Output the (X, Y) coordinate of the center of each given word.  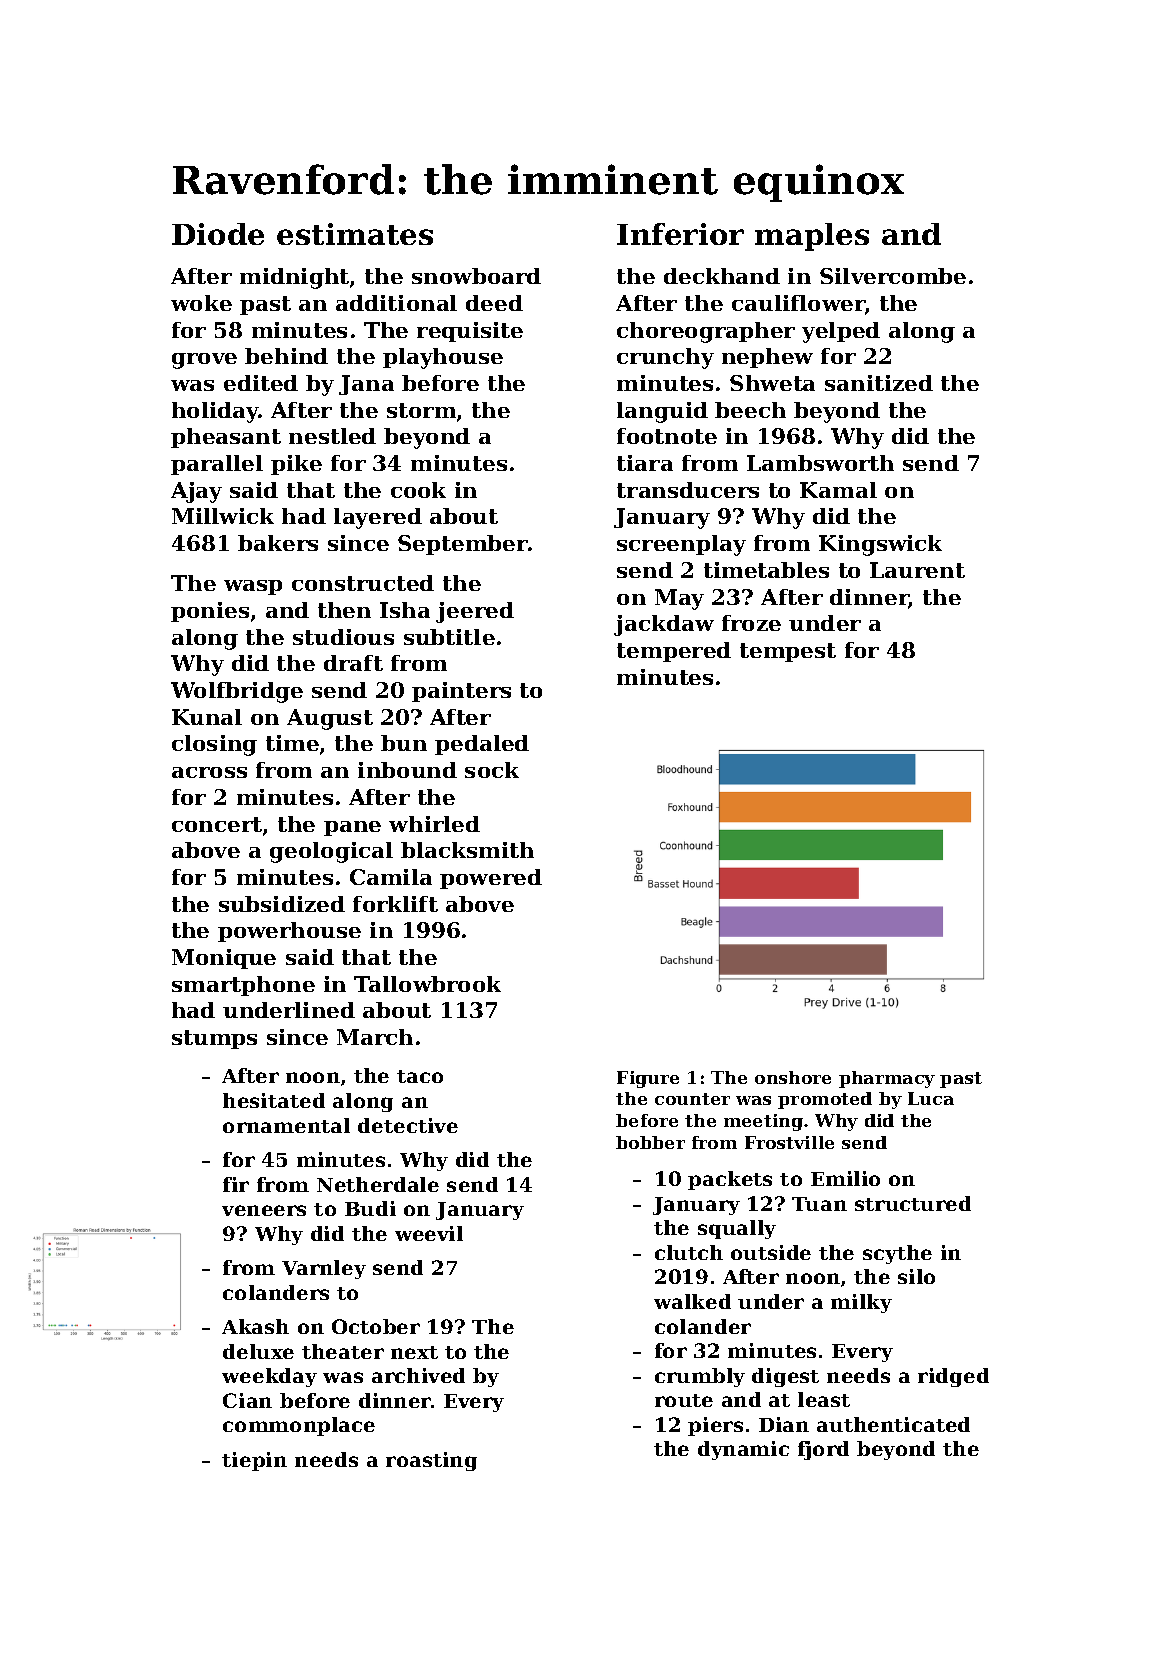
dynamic (743, 1450)
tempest (788, 652)
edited (261, 383)
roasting (431, 1461)
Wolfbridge (237, 692)
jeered (475, 612)
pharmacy (887, 1079)
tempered (674, 652)
